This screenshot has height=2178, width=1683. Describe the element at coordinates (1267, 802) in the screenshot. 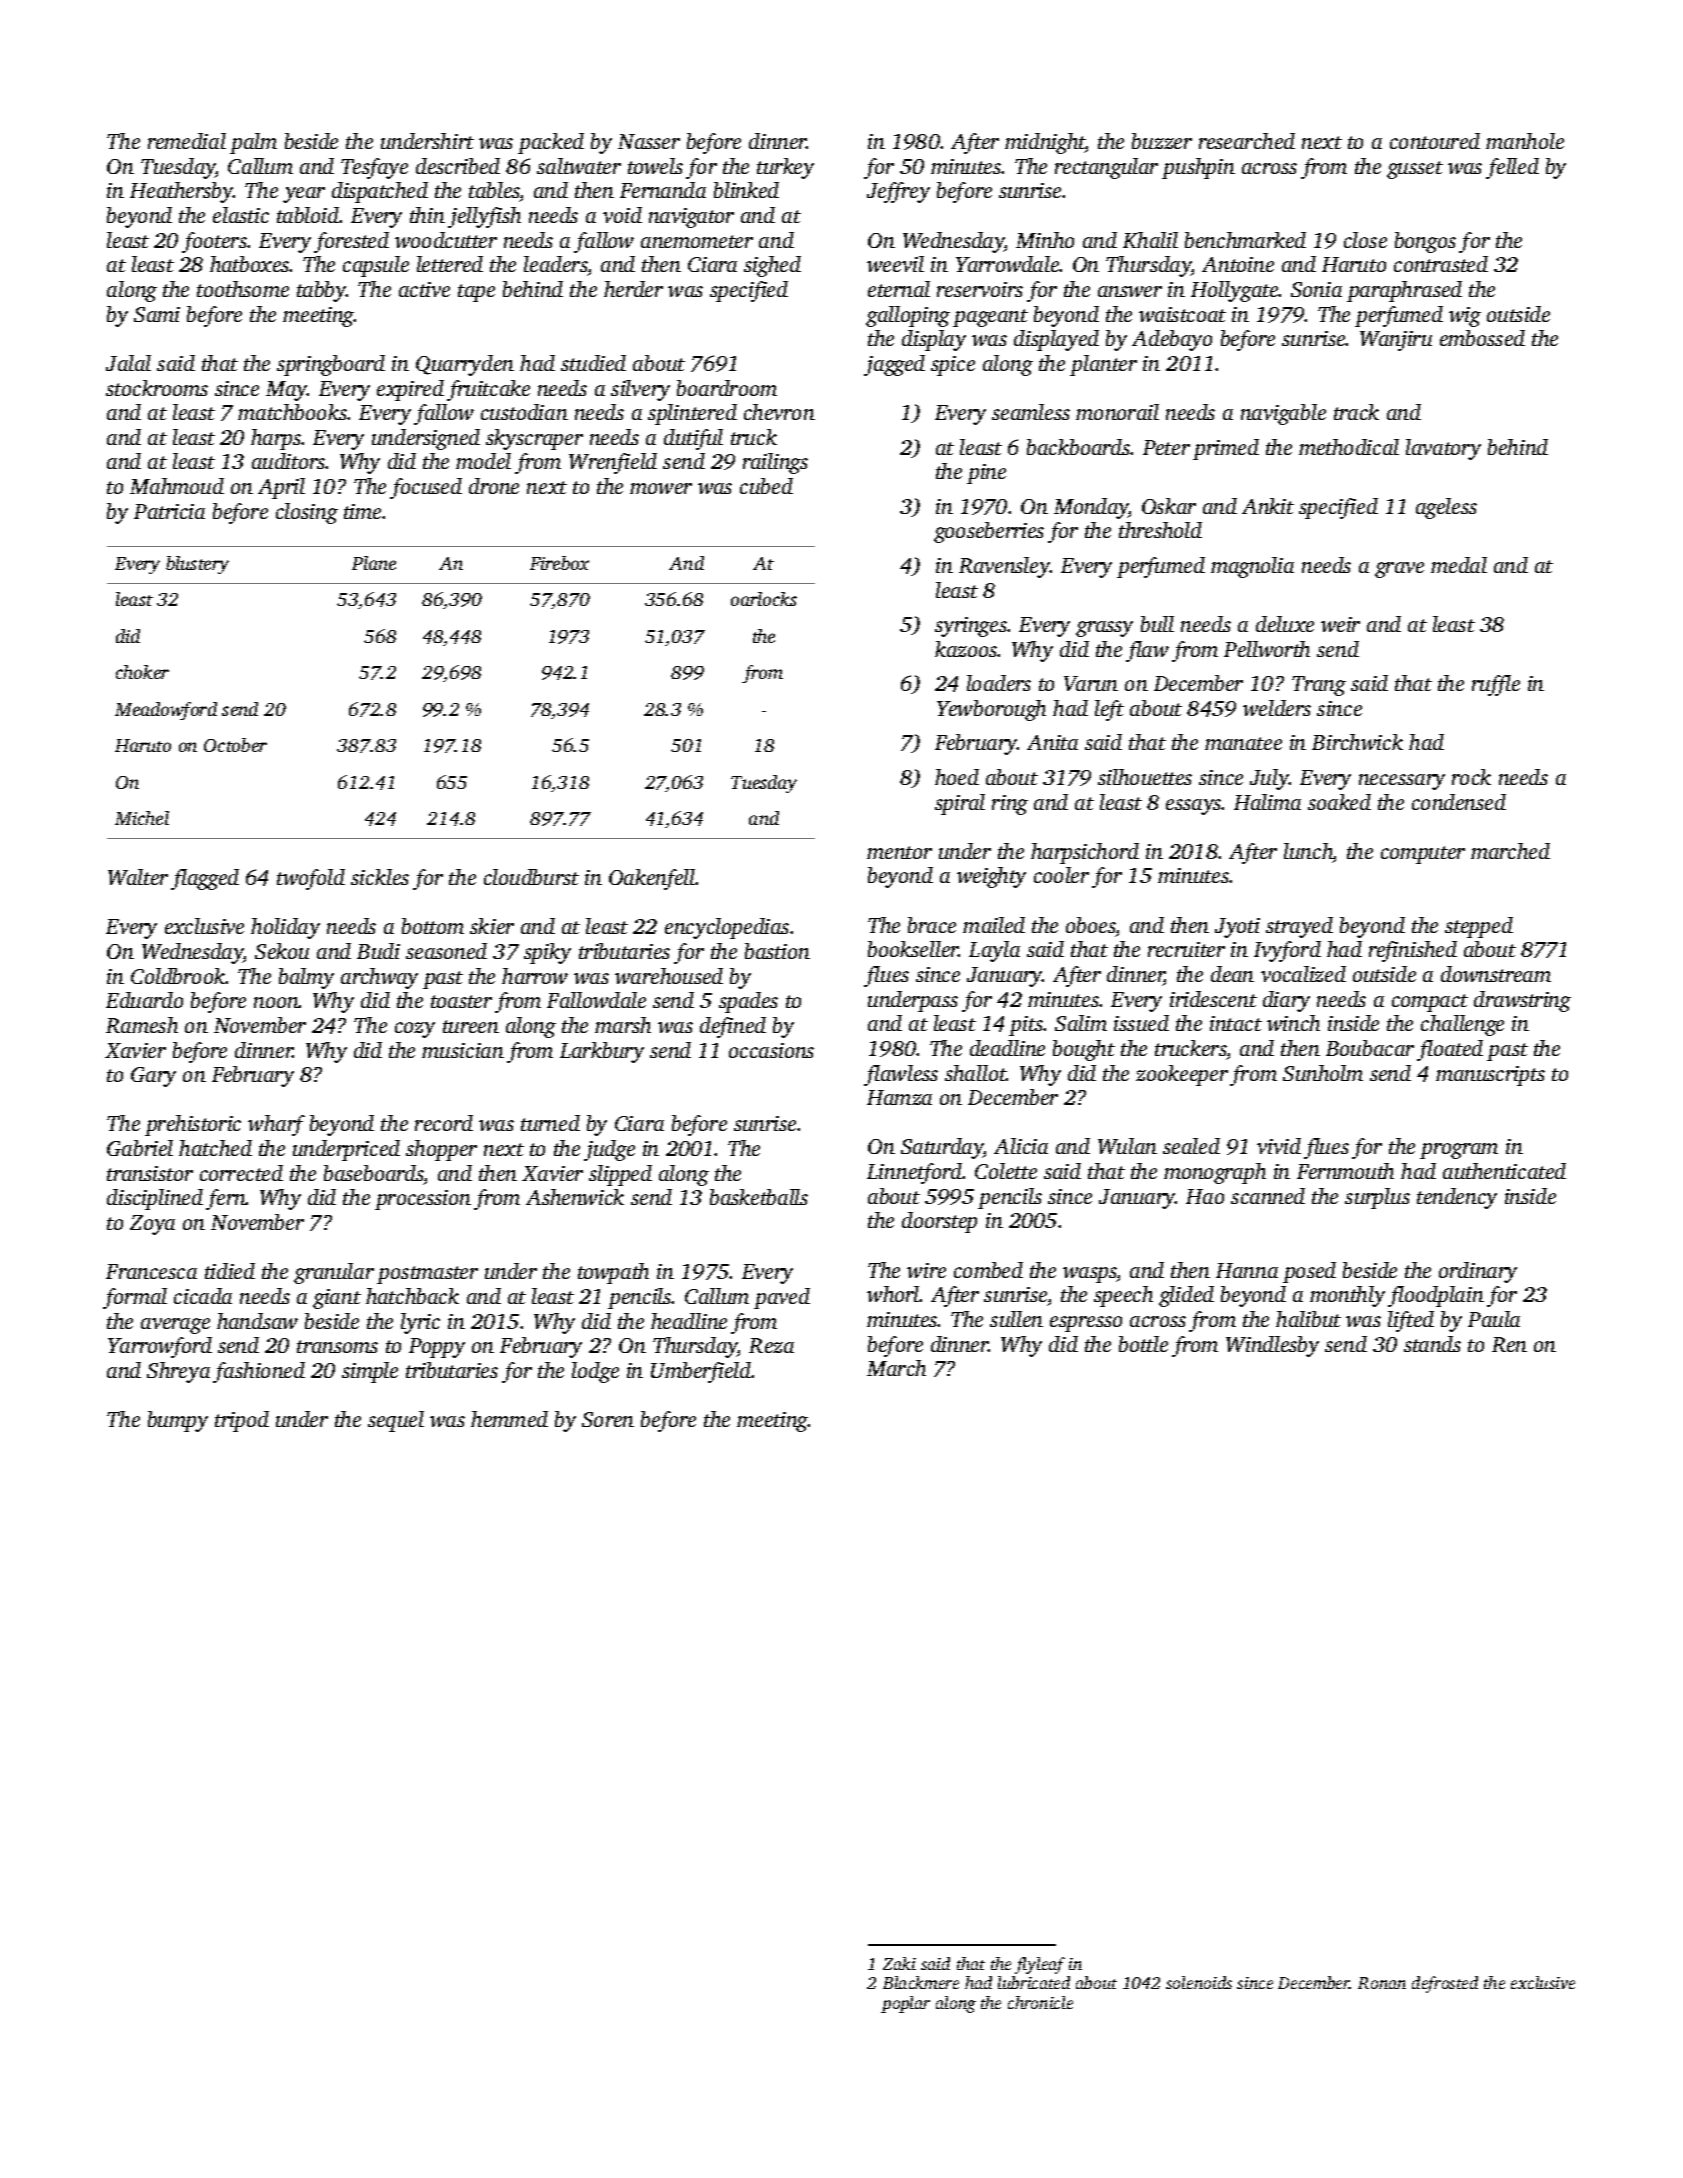

I see `Halima` at that location.
